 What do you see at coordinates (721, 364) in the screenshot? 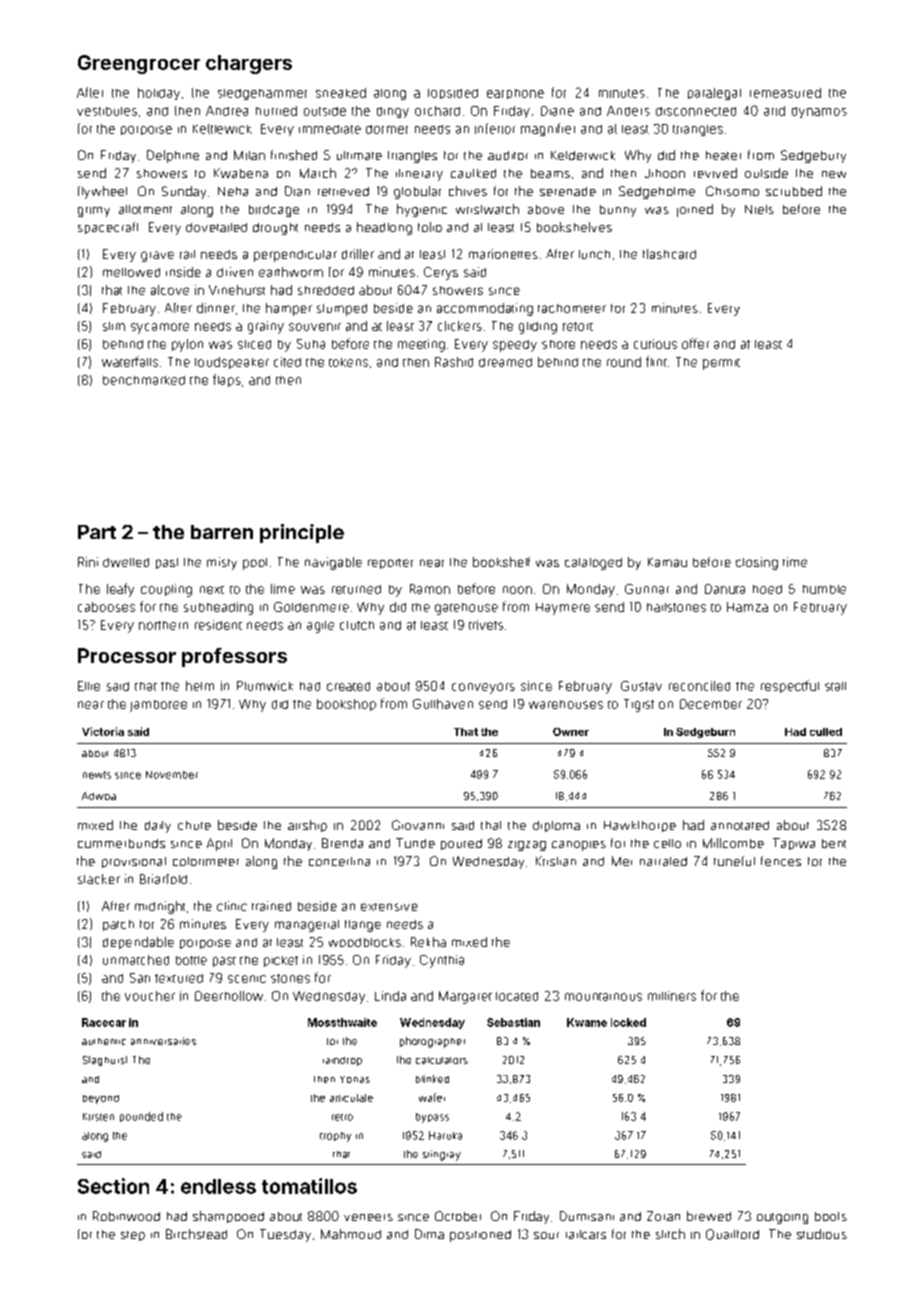
I see `permit` at bounding box center [721, 364].
